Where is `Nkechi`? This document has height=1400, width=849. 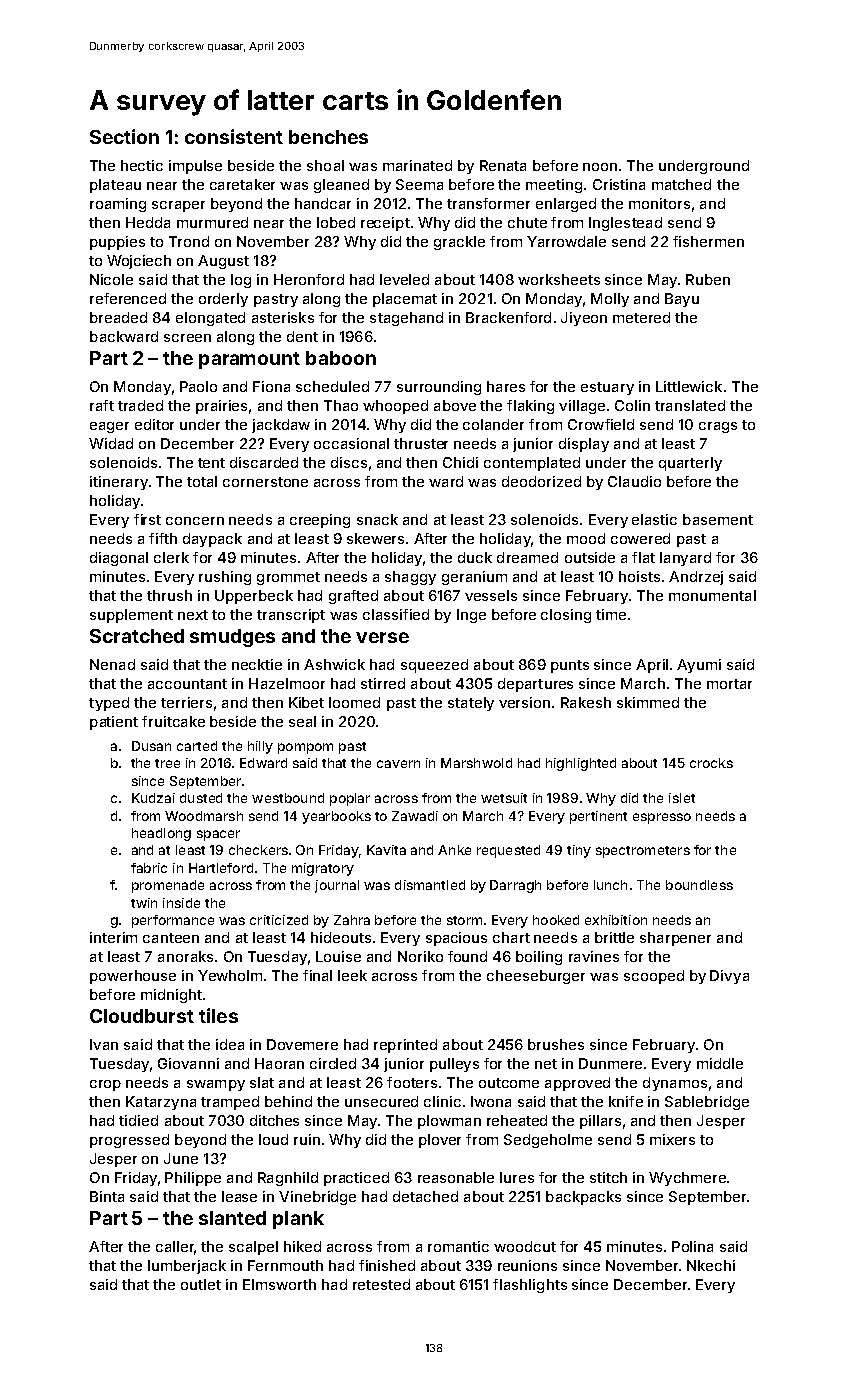 Nkechi is located at coordinates (711, 1265).
